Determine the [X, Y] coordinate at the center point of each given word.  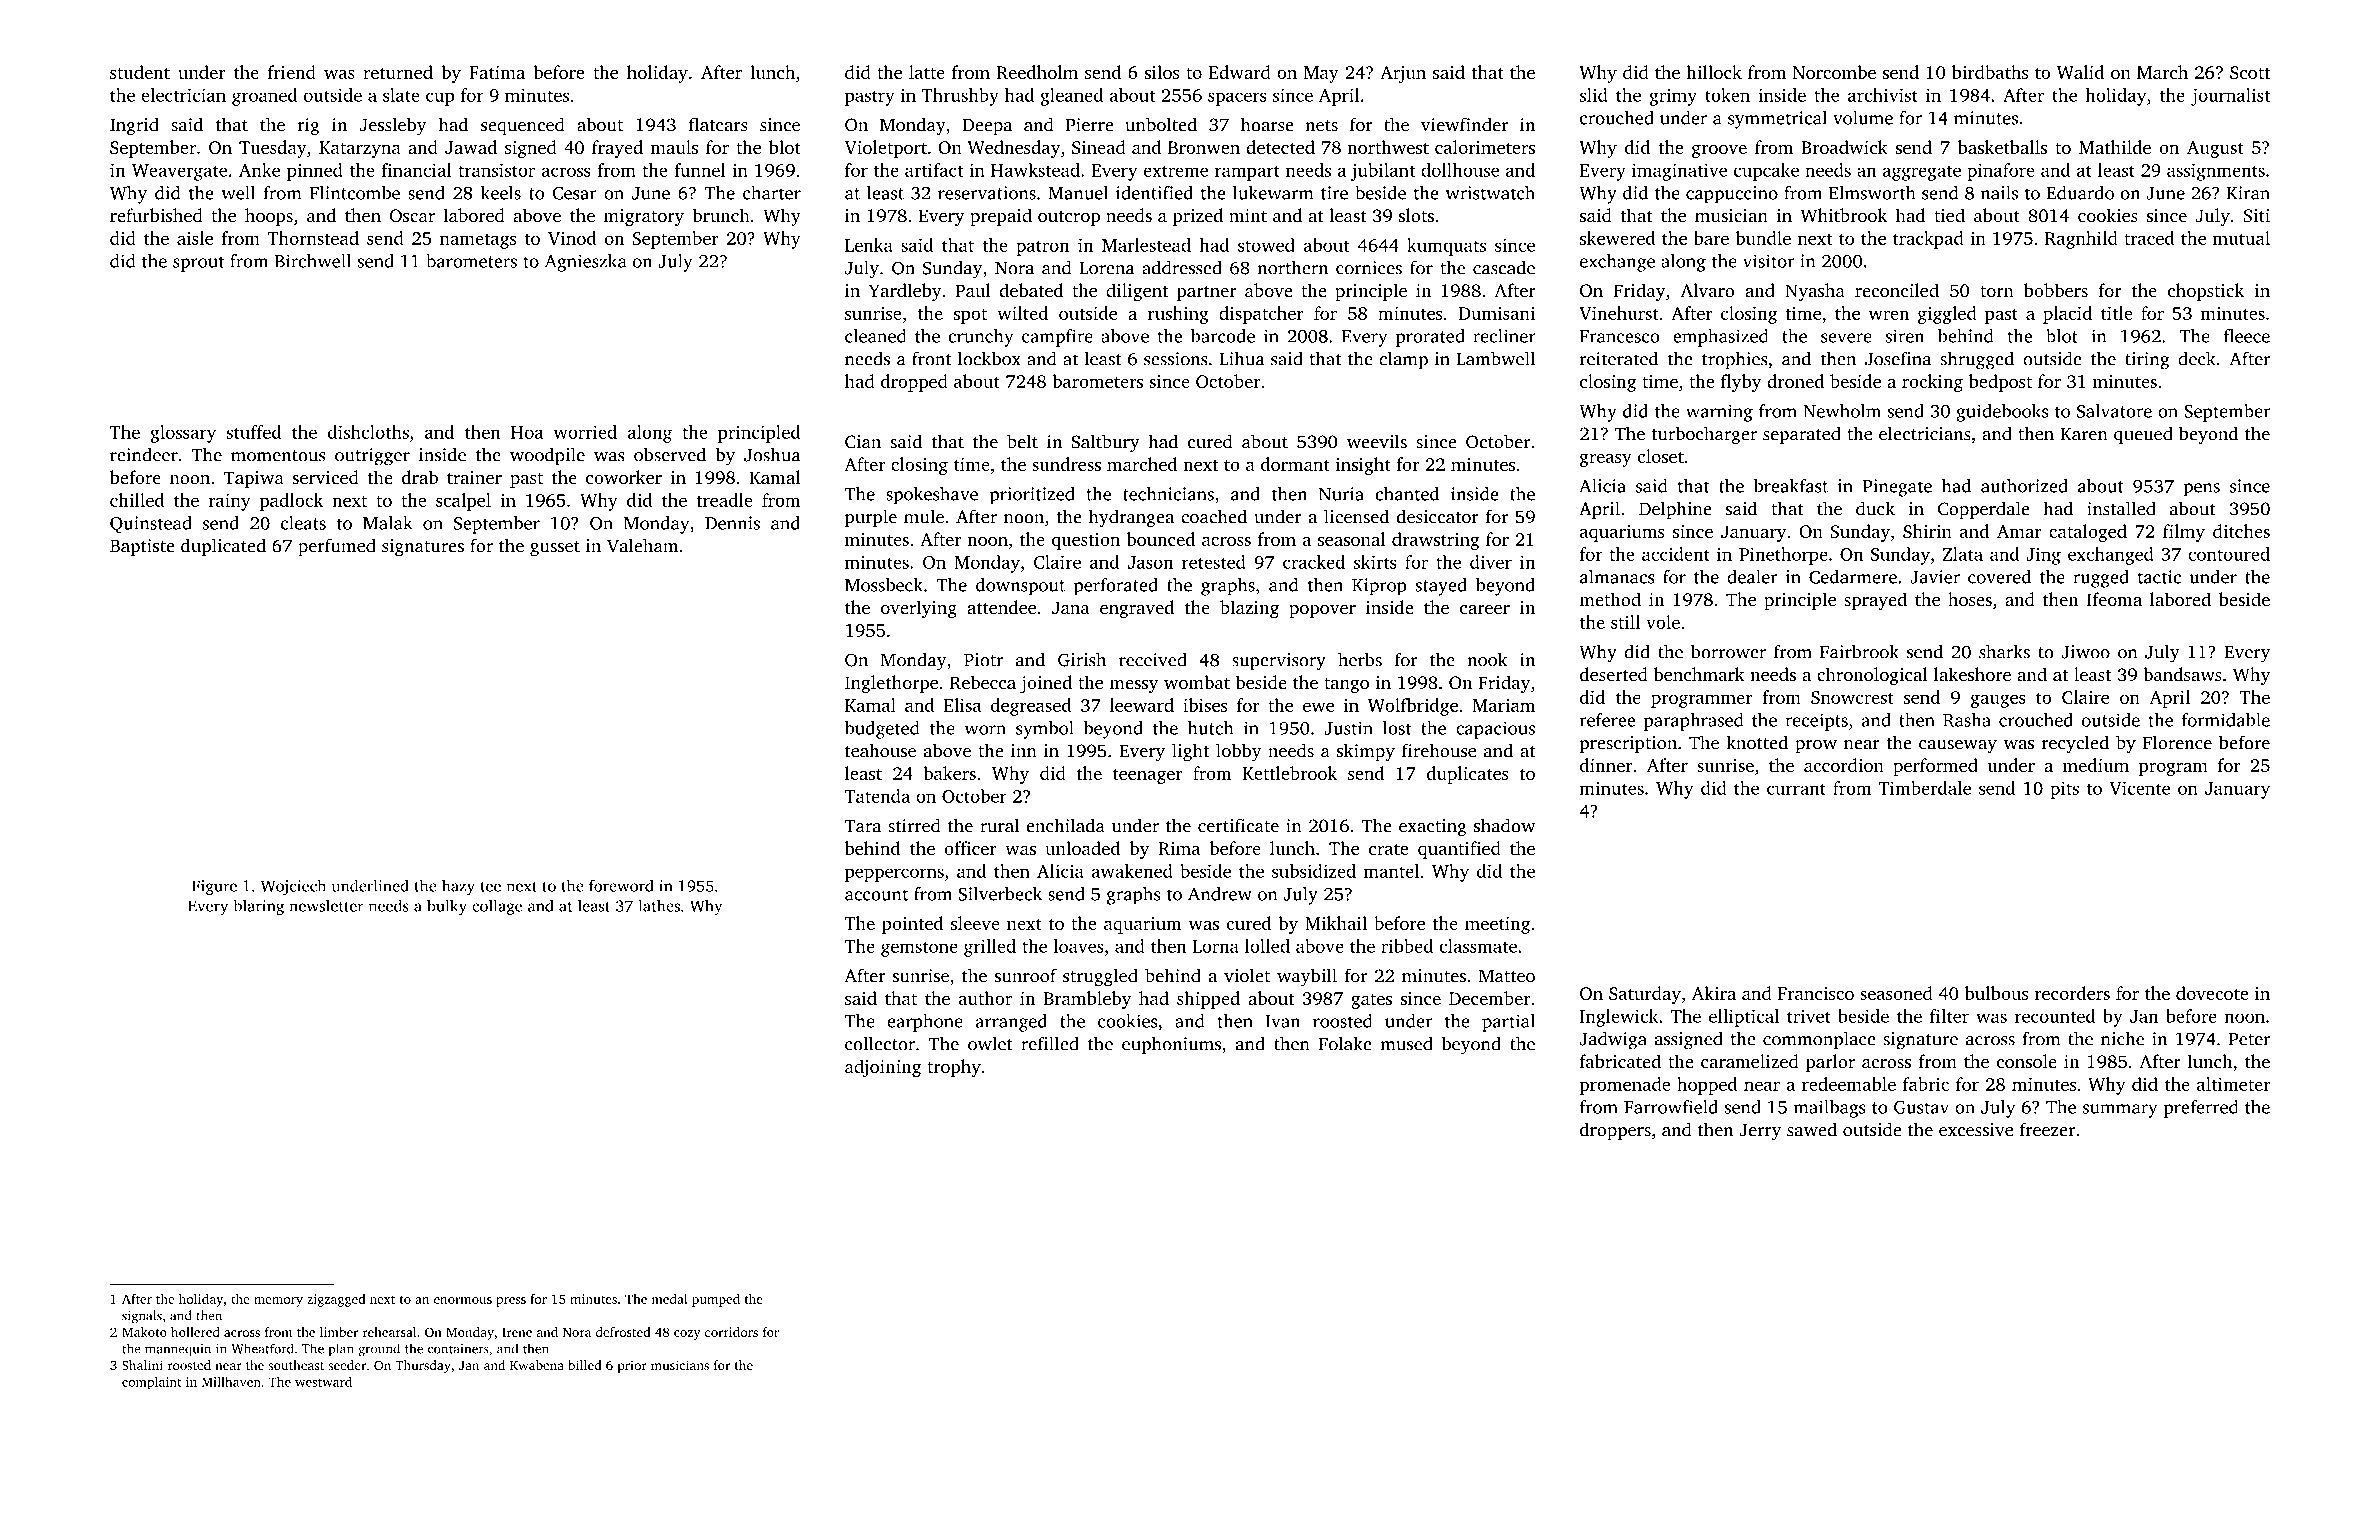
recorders [2072, 993]
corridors [731, 1332]
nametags [478, 241]
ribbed [1407, 946]
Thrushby [960, 97]
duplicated [223, 547]
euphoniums [1171, 1045]
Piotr [983, 660]
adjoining [883, 1068]
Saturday [1645, 995]
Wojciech [293, 887]
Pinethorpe [1783, 556]
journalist [2230, 97]
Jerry [1760, 1132]
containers [458, 1349]
